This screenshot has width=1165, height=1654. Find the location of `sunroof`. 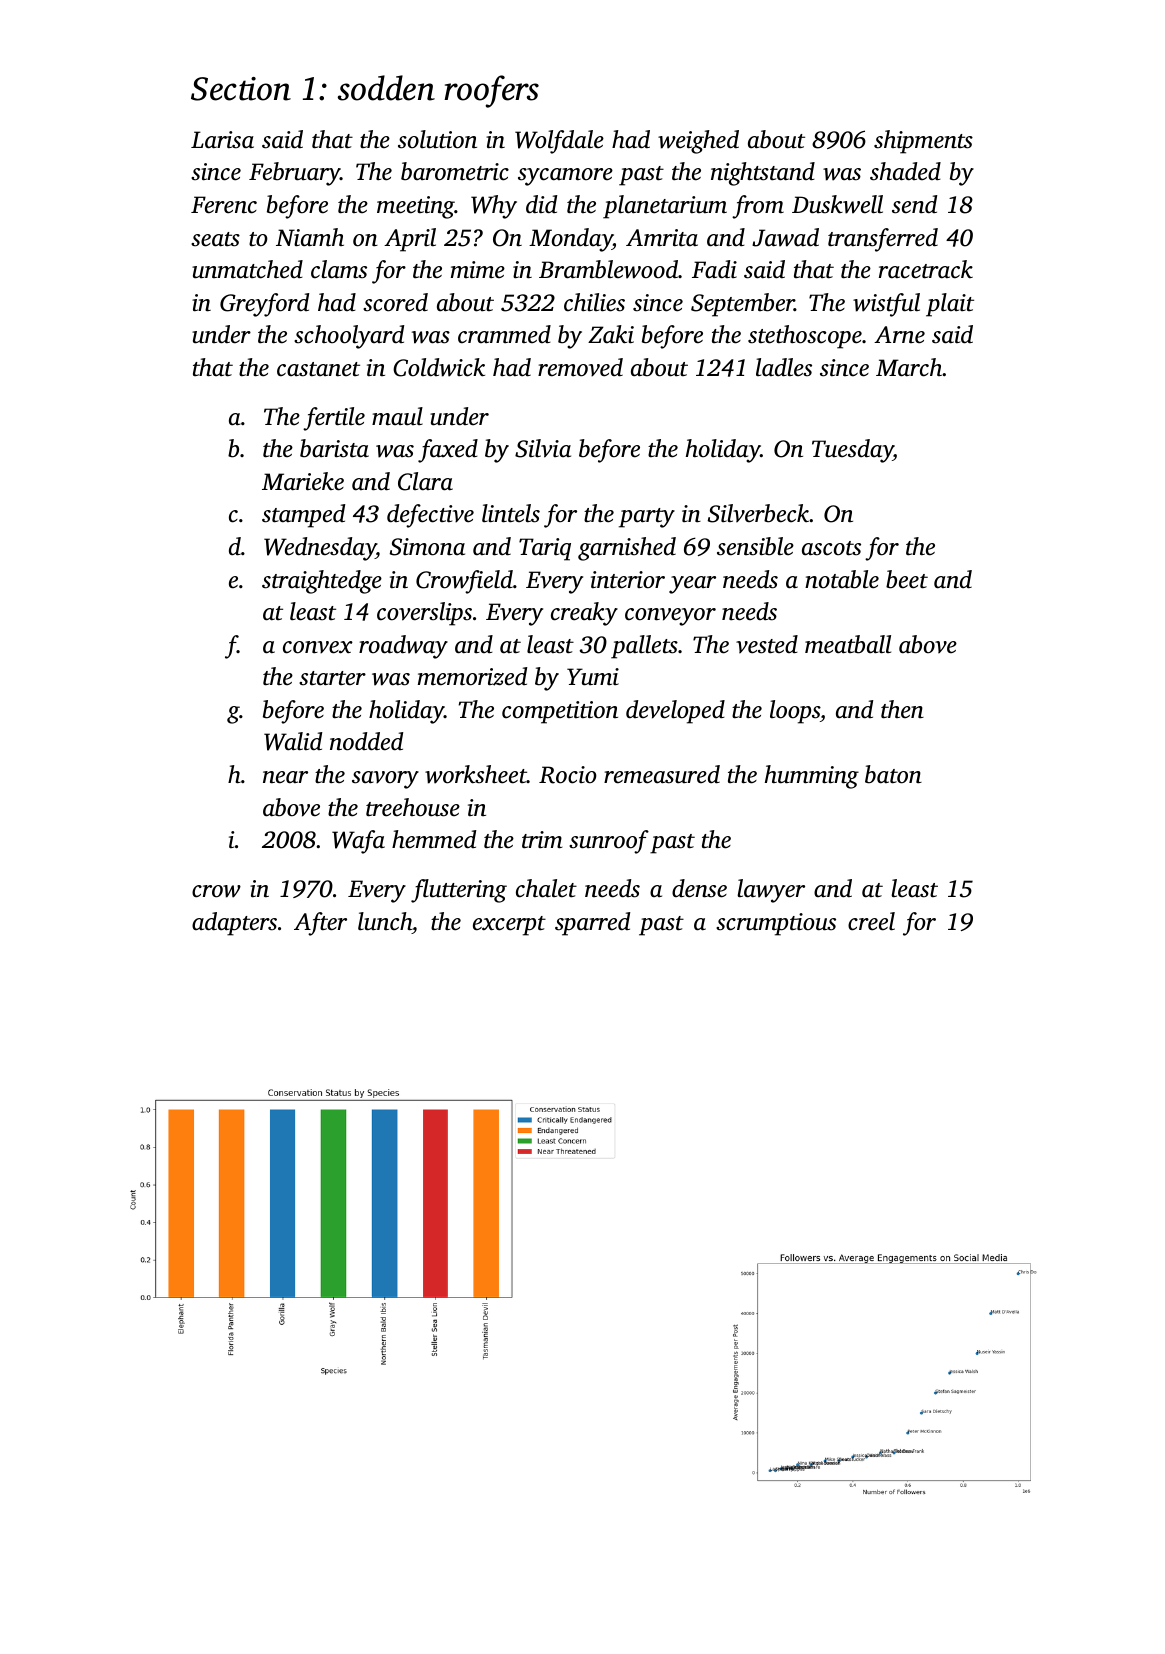

sunroof is located at coordinates (609, 842).
